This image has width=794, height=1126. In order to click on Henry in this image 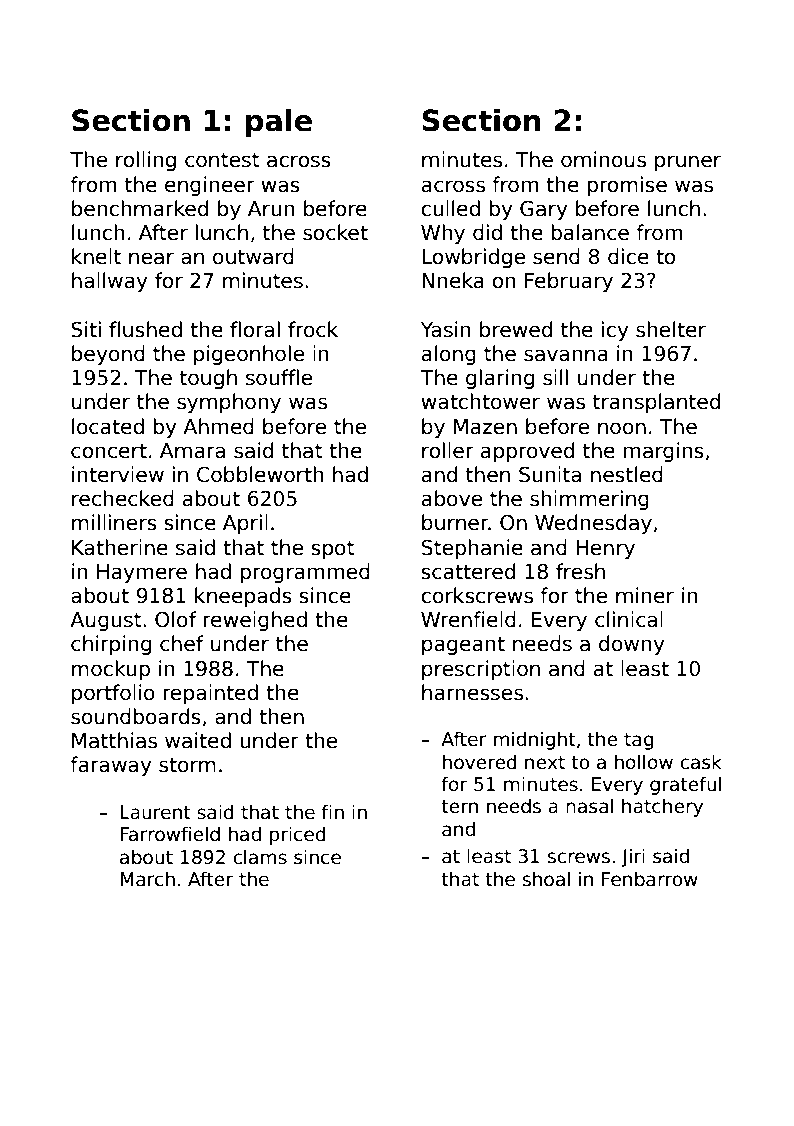, I will do `click(605, 549)`.
